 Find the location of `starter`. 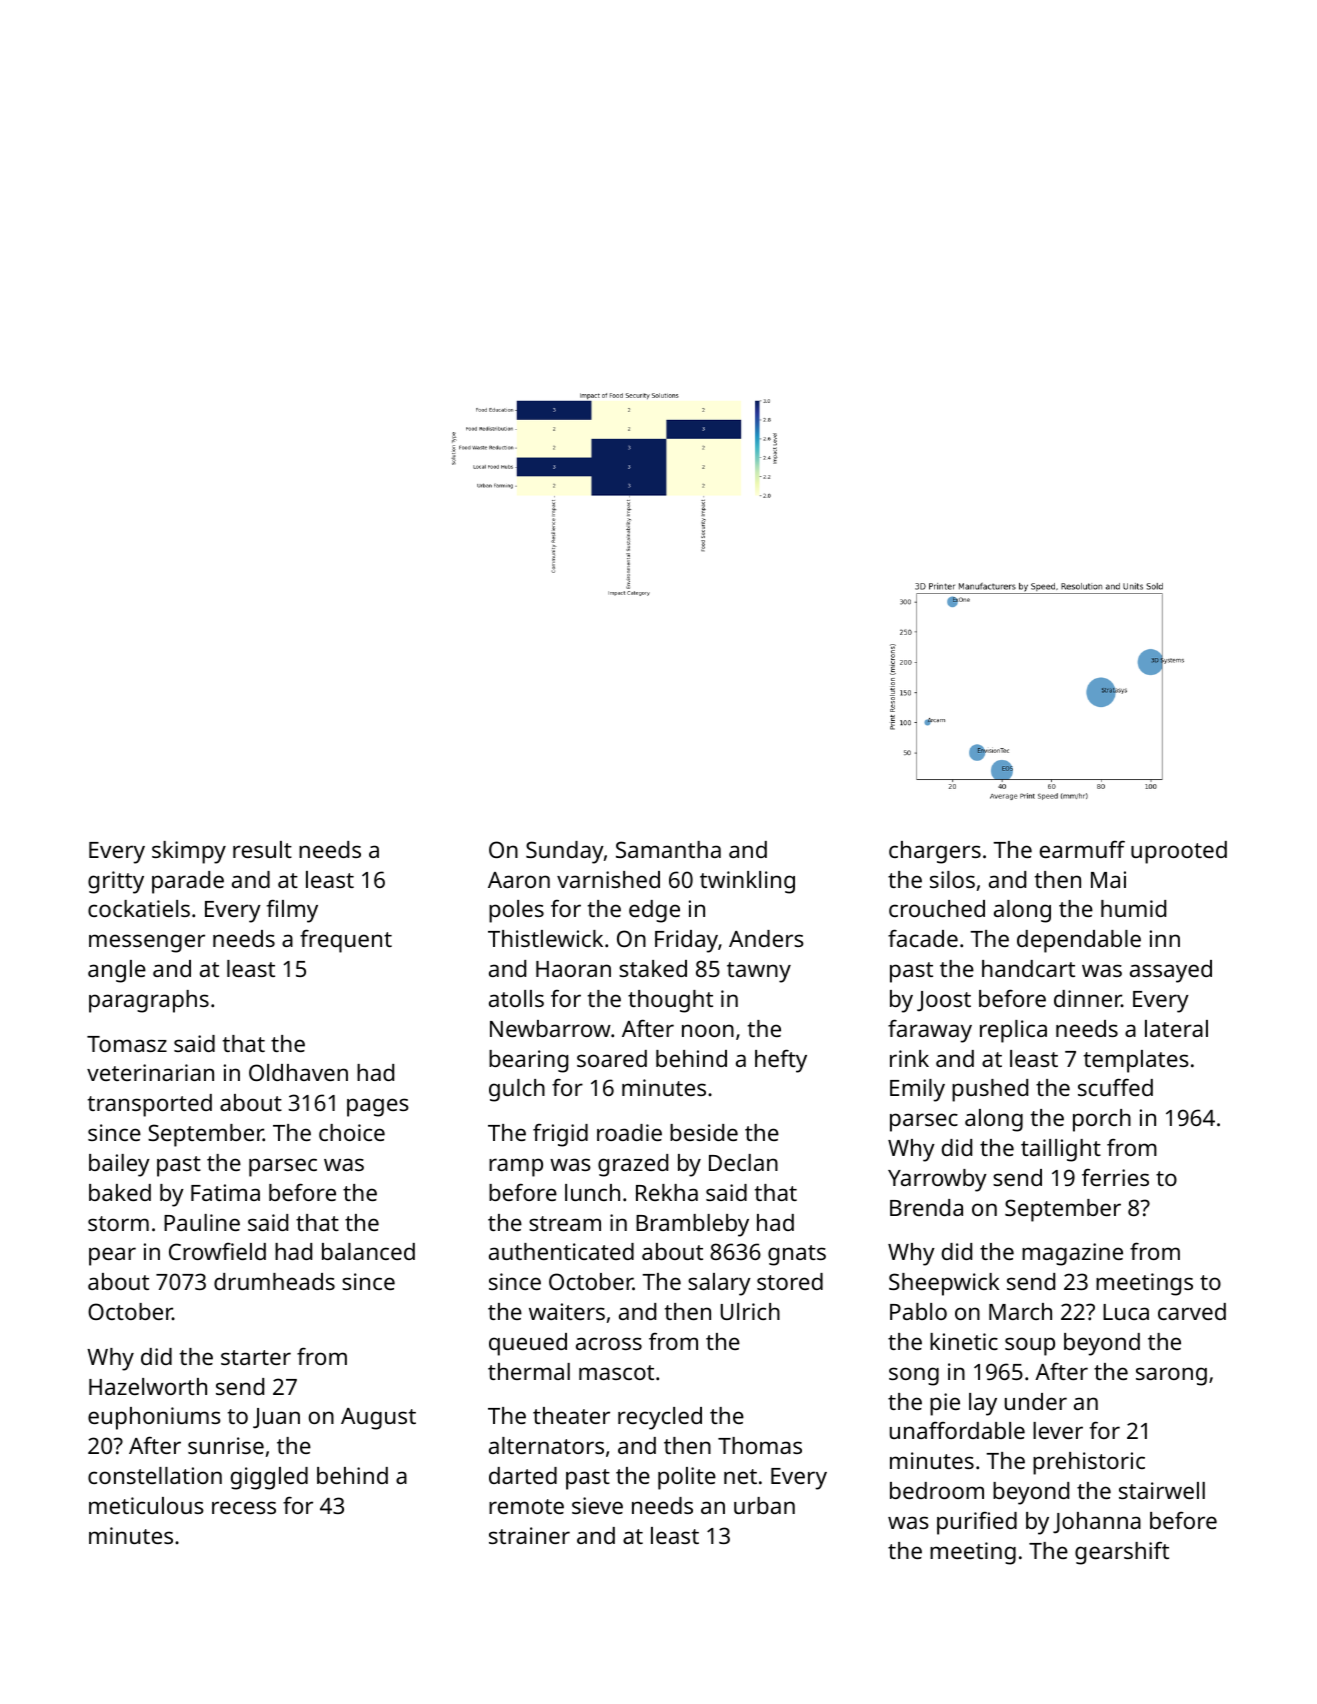

starter is located at coordinates (256, 1357).
